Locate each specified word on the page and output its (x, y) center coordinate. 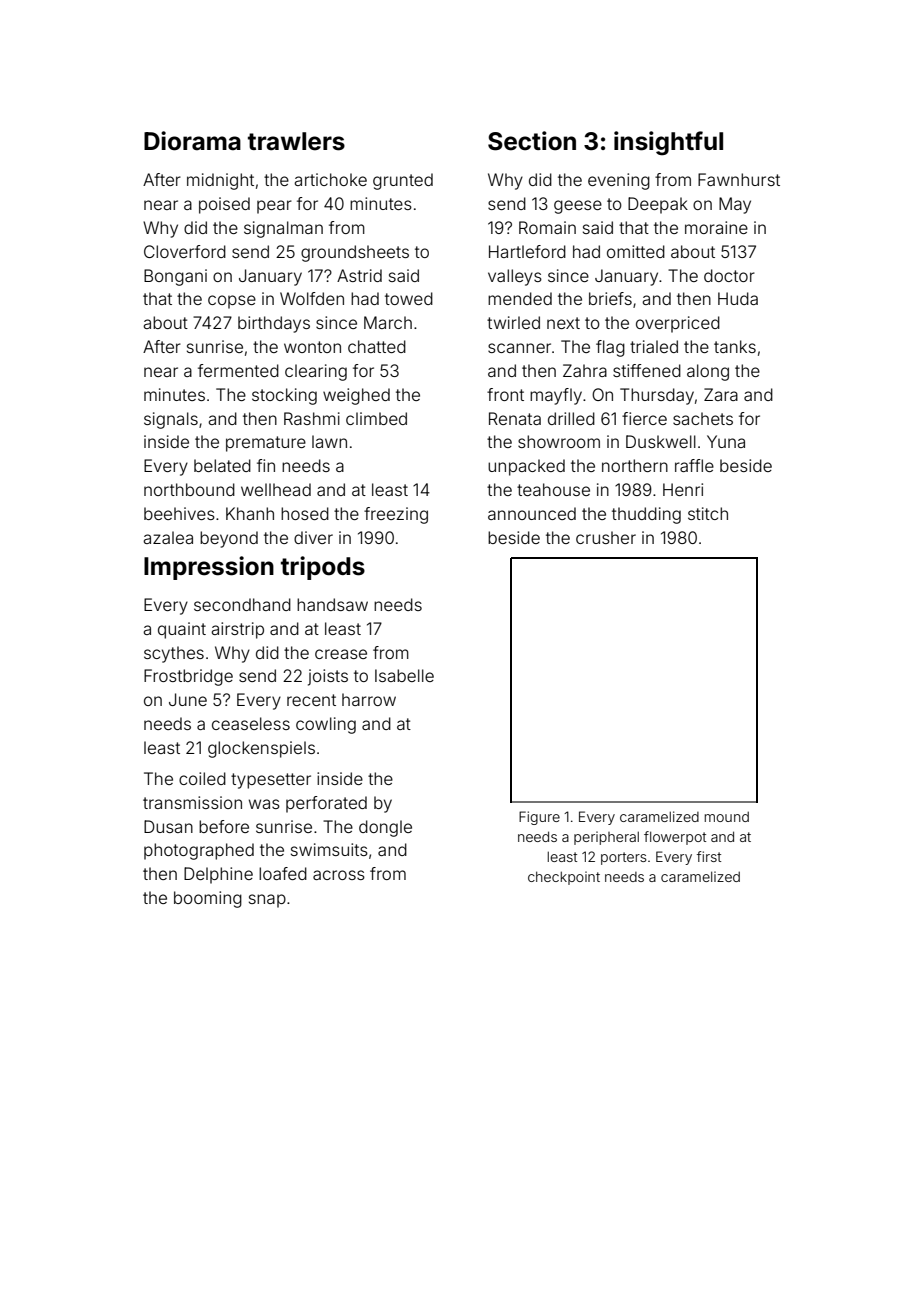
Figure (539, 818)
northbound (189, 489)
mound (727, 816)
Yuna (726, 441)
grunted (403, 181)
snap (267, 901)
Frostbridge (188, 677)
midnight (220, 181)
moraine (716, 227)
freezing (396, 515)
